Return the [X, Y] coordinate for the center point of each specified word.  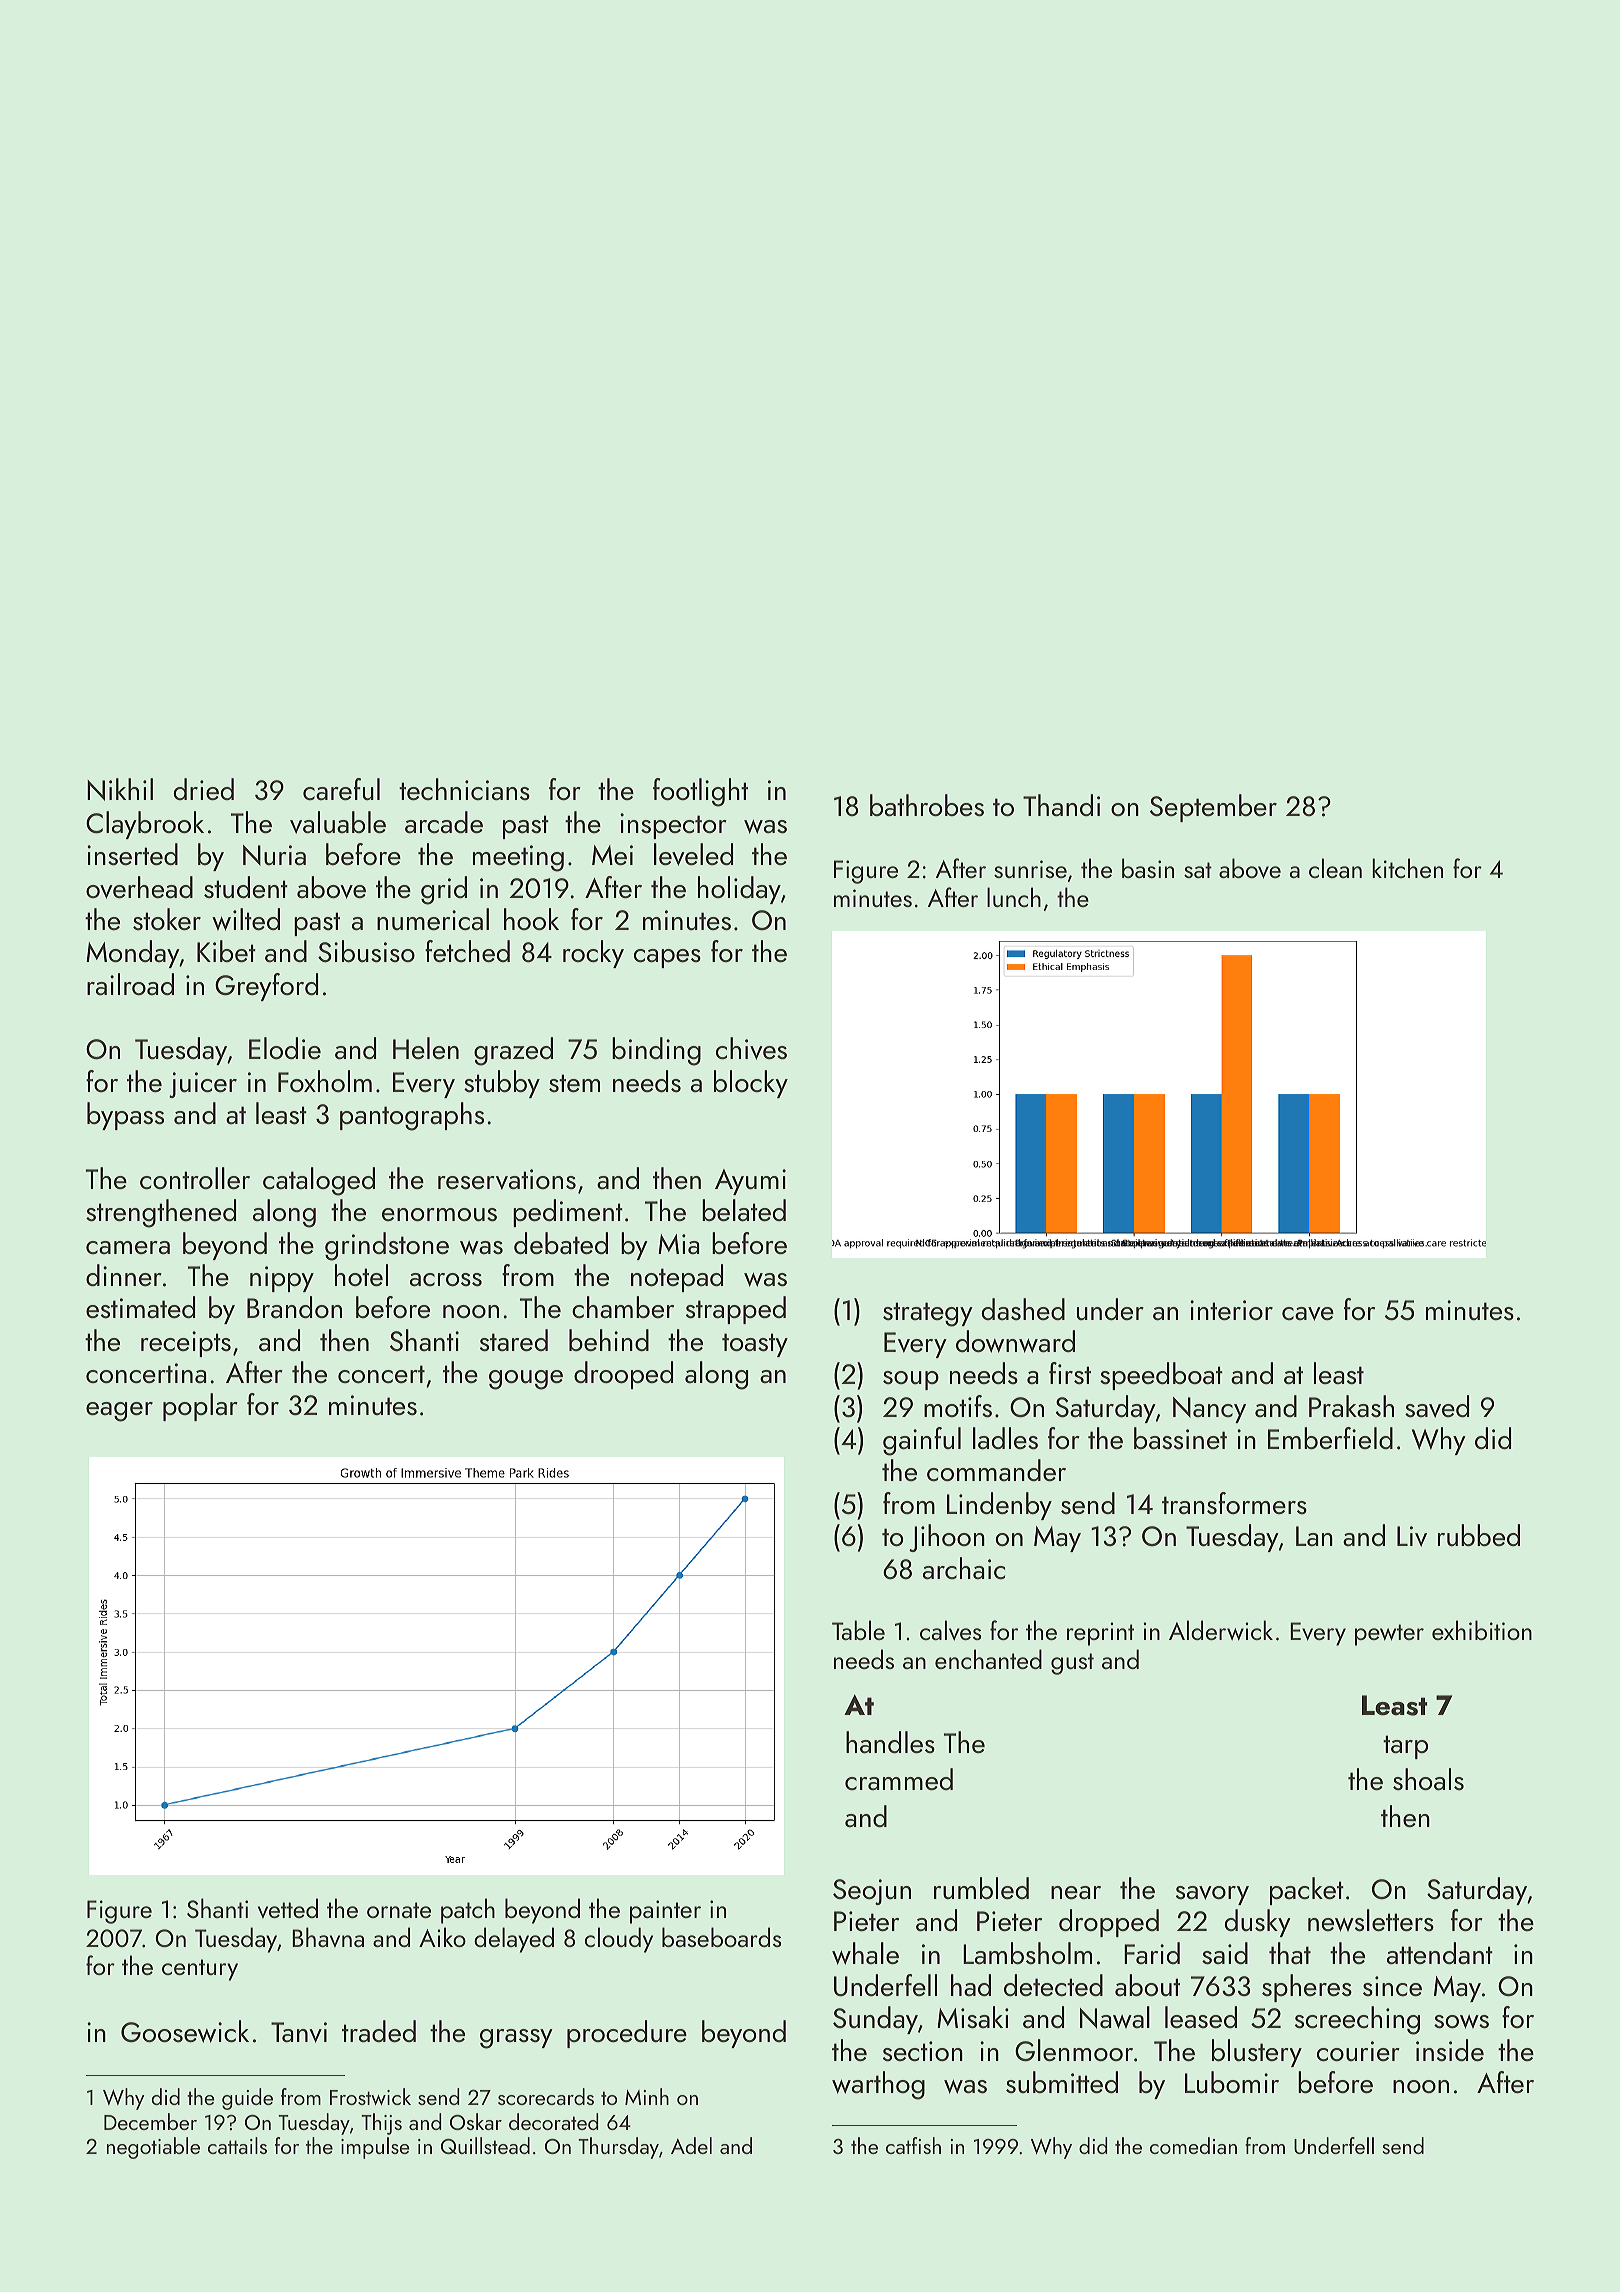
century [200, 1970]
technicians [464, 789]
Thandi [1061, 805]
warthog [878, 2085]
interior [1231, 1310]
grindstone [387, 1246]
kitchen [1407, 868]
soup [911, 1380]
